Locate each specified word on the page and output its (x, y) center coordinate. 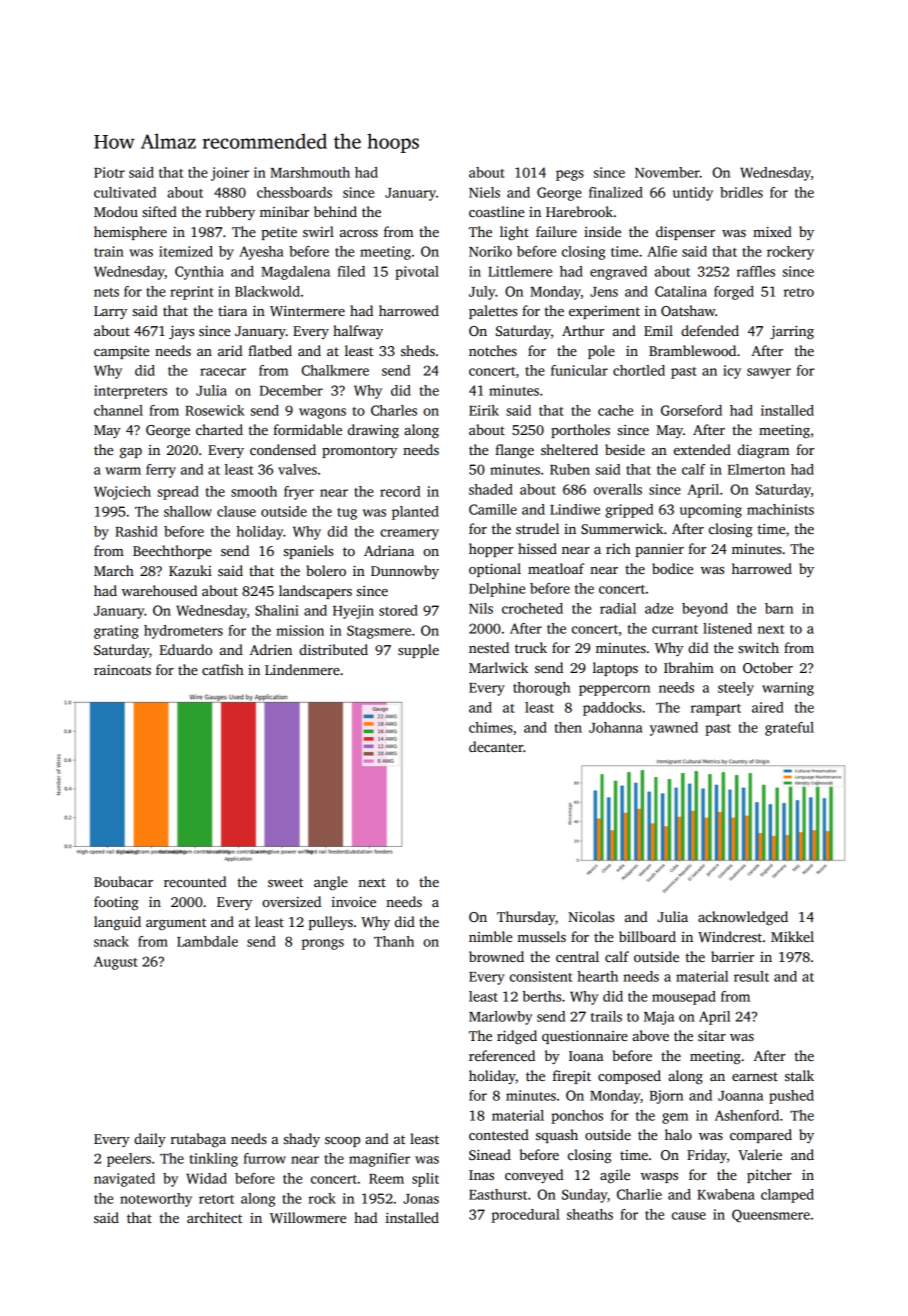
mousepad (684, 998)
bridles (741, 192)
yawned (674, 729)
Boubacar (123, 881)
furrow (265, 1158)
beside (625, 449)
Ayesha (261, 253)
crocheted (532, 608)
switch (758, 647)
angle (331, 883)
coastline (496, 211)
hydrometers (183, 632)
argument (176, 924)
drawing (373, 431)
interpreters (130, 392)
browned (496, 956)
